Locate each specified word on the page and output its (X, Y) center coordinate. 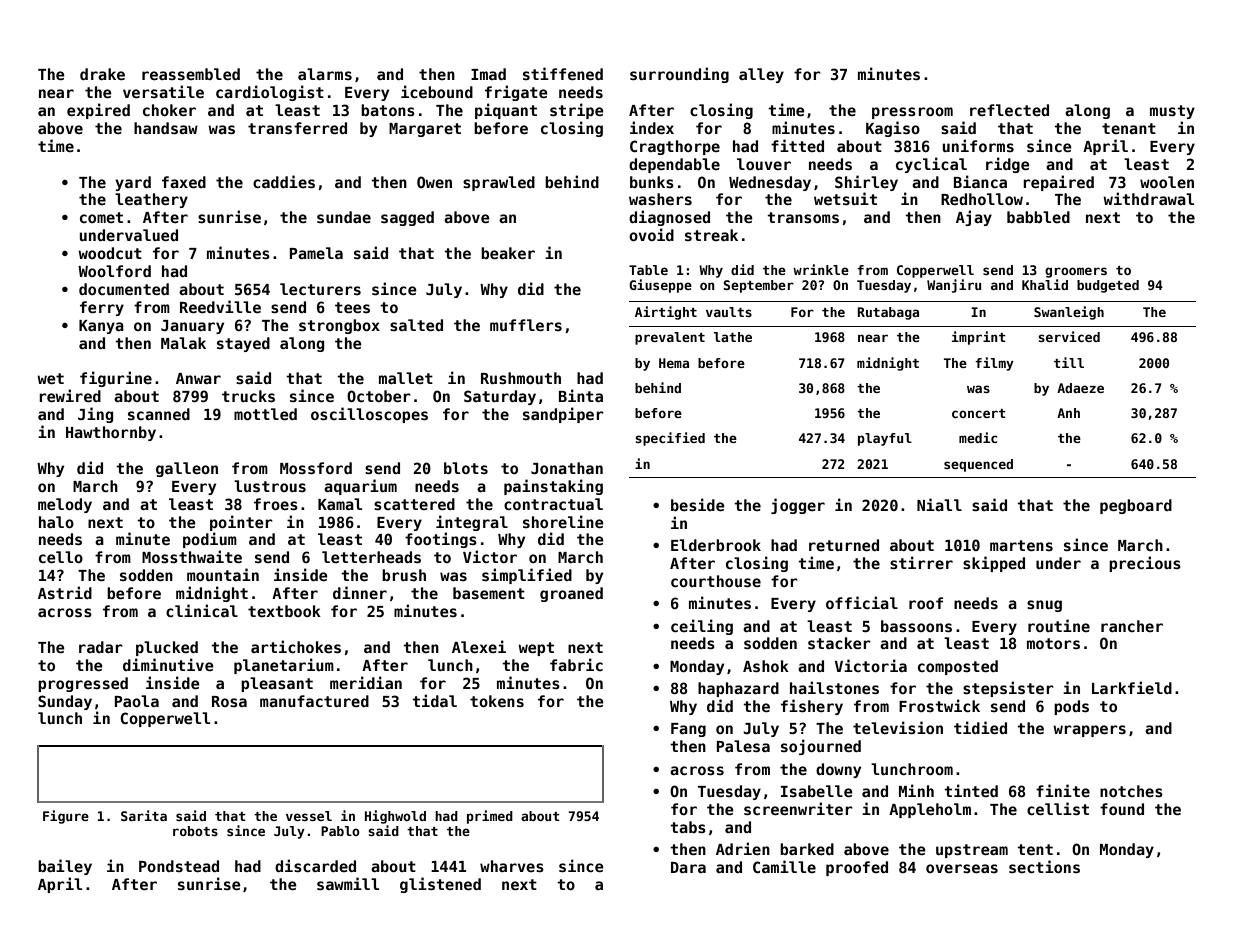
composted (958, 667)
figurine (116, 379)
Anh (1068, 413)
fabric (576, 664)
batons (388, 110)
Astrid (65, 592)
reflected (1009, 110)
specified (670, 439)
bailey (65, 867)
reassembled (191, 74)
